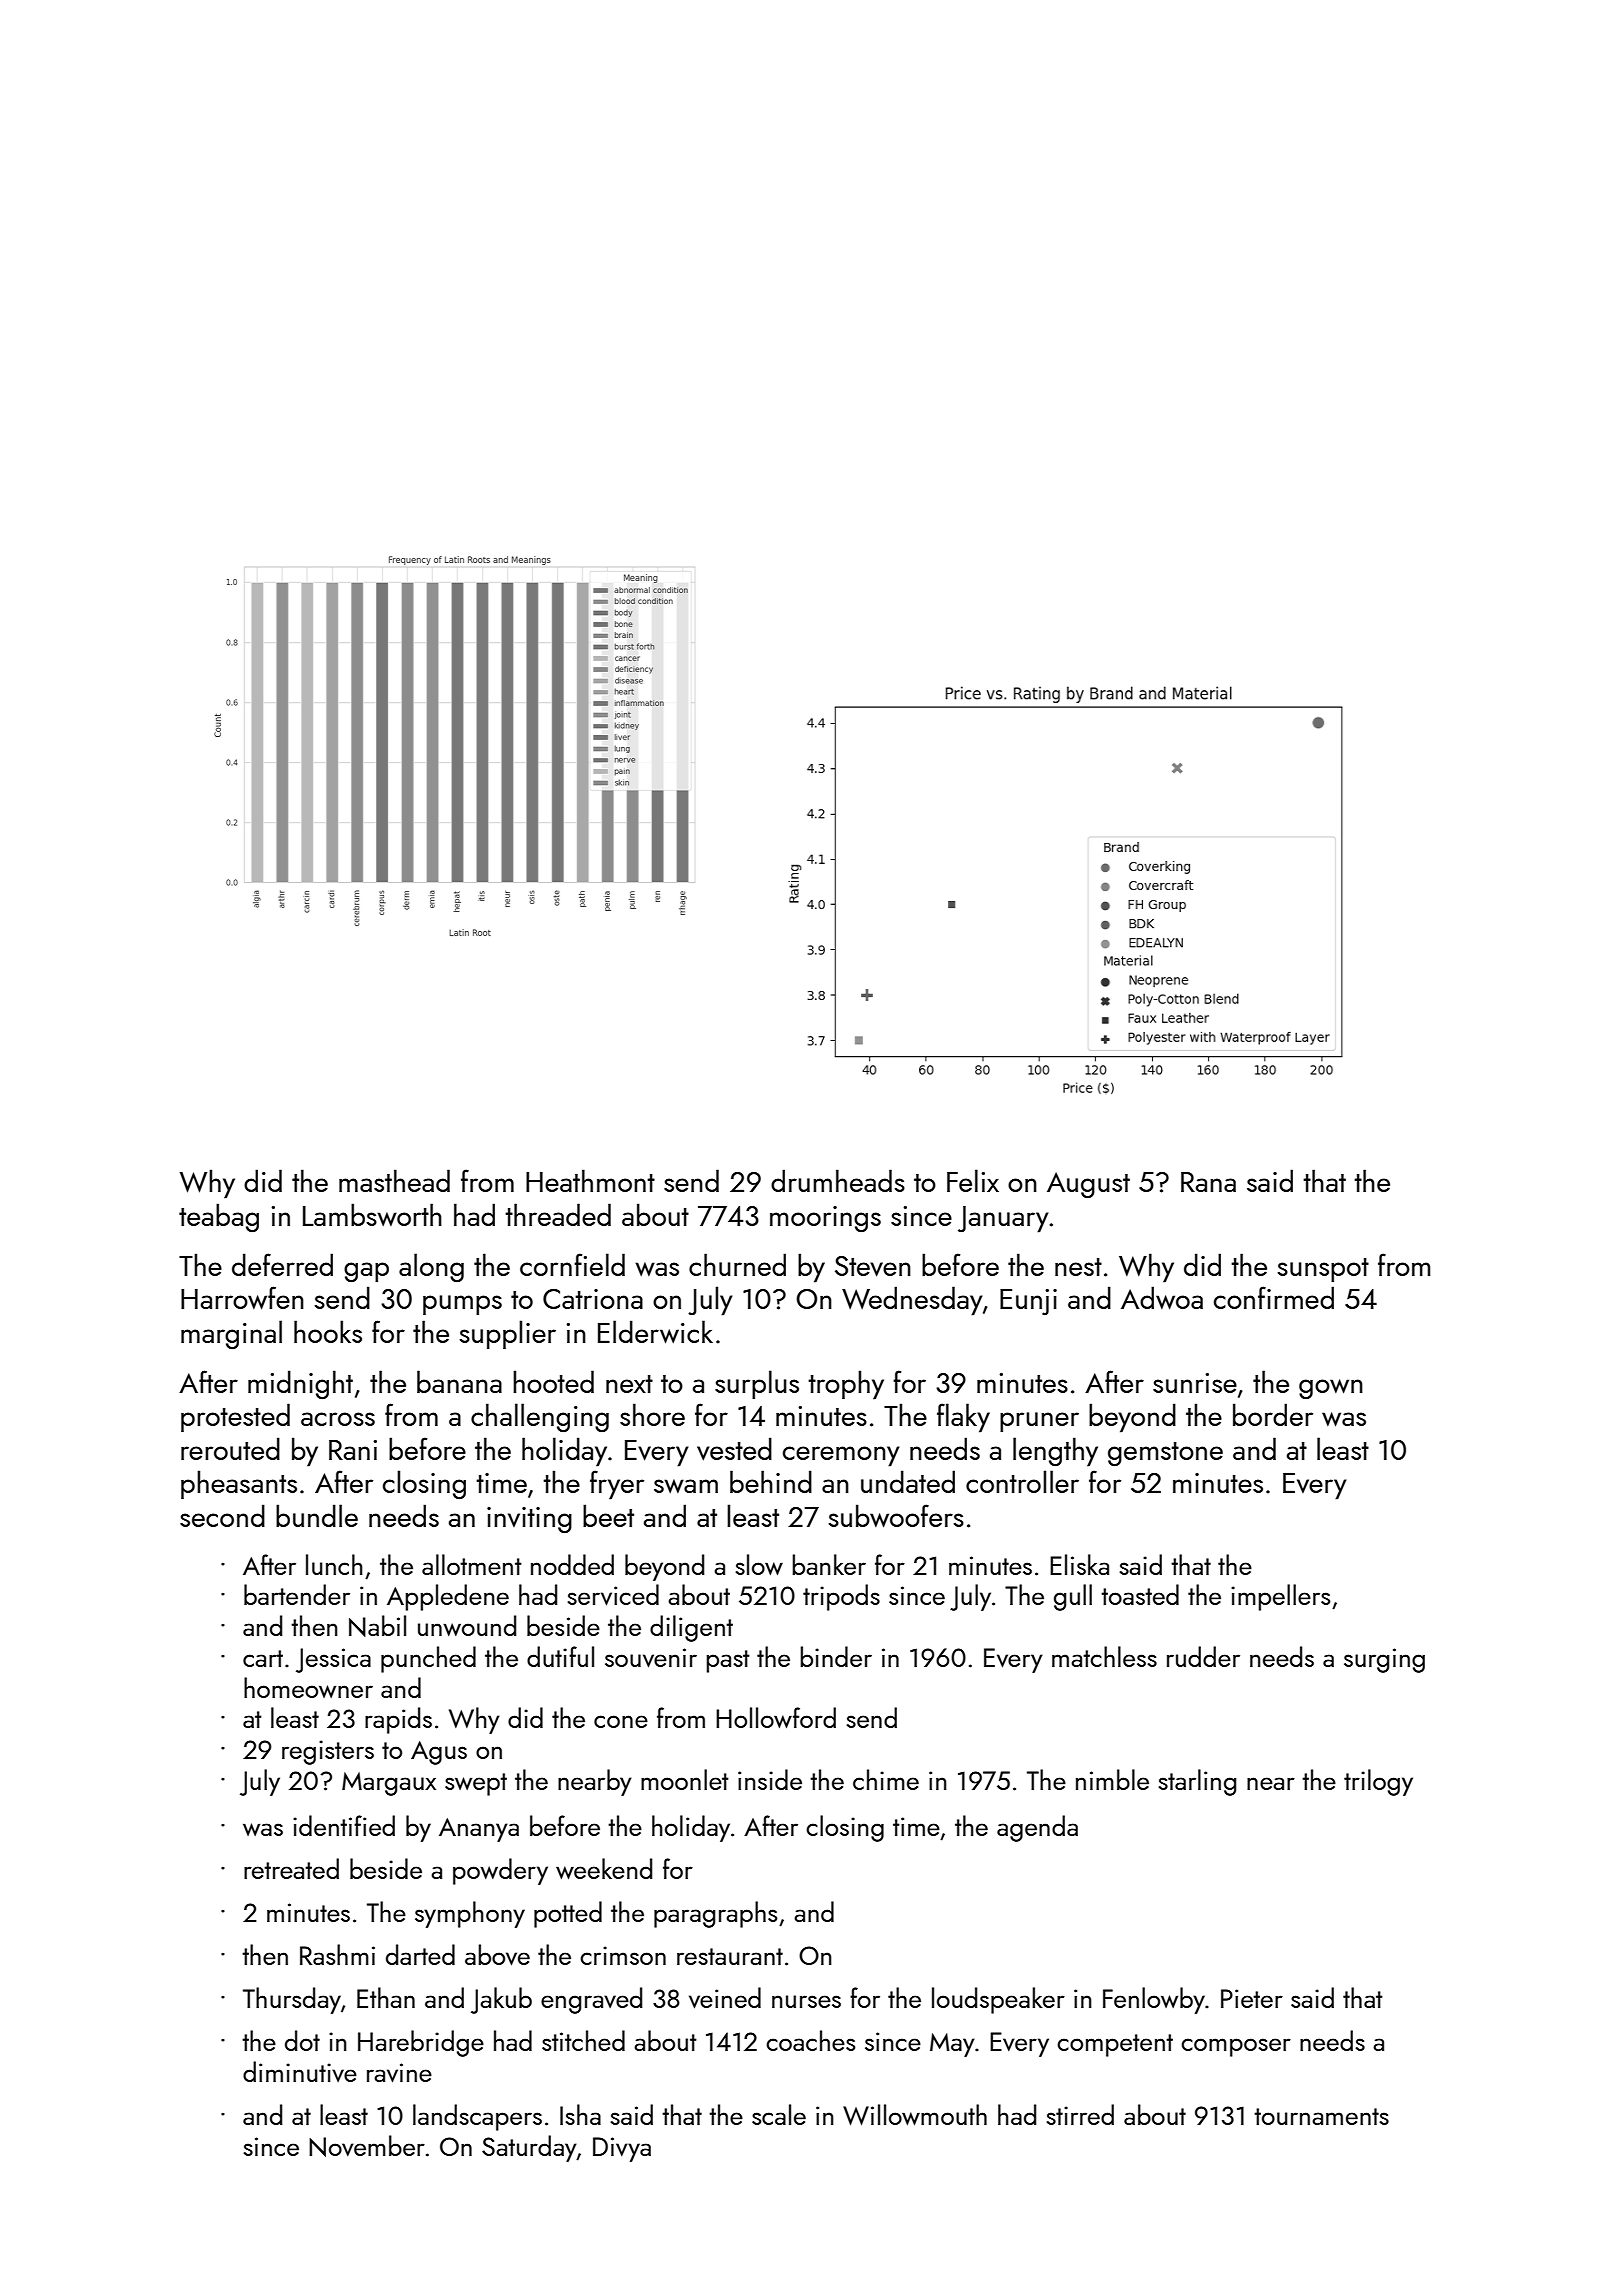 Image resolution: width=1620 pixels, height=2292 pixels. Describe the element at coordinates (302, 2040) in the screenshot. I see `dot` at that location.
